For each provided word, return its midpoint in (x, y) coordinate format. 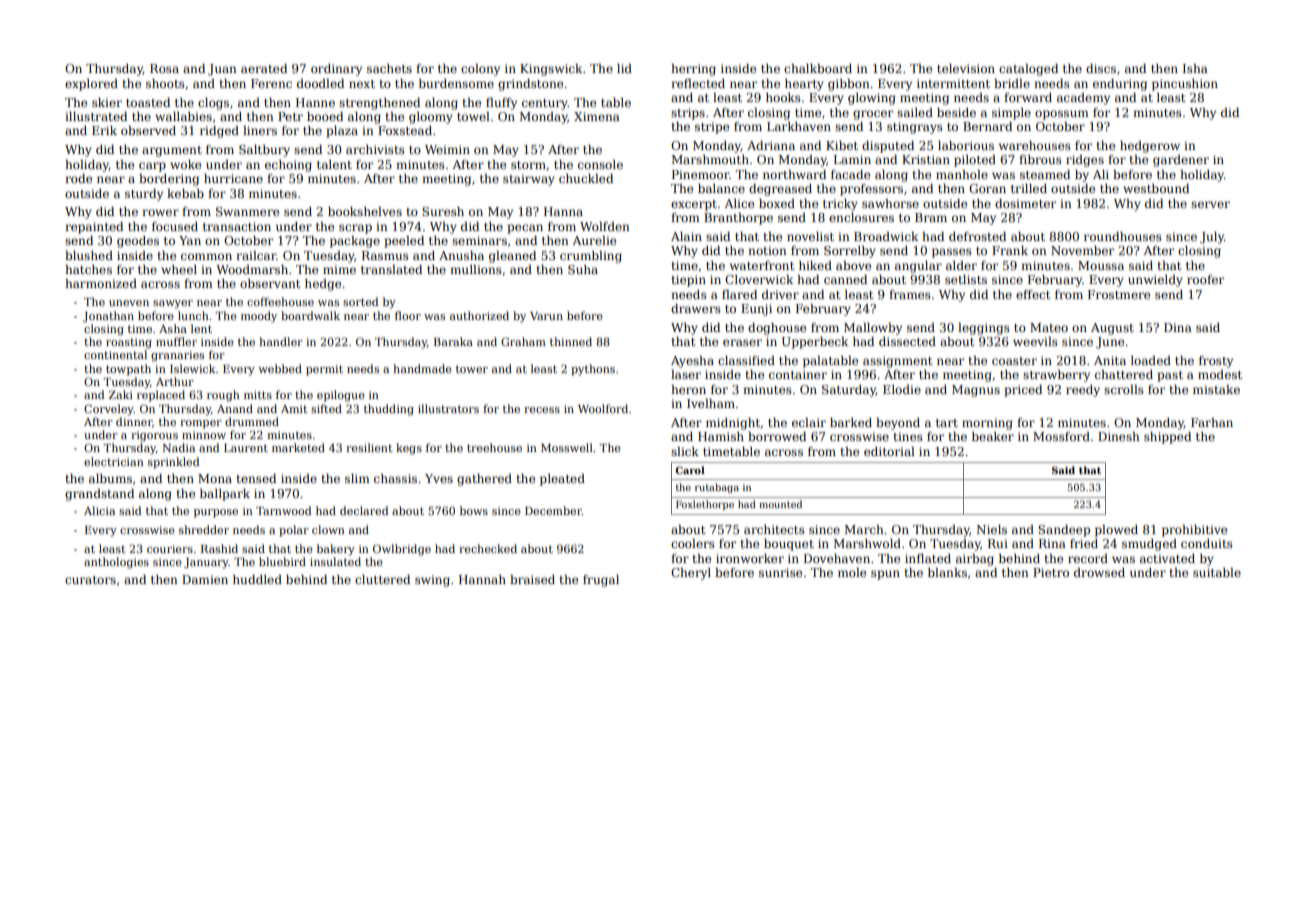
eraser (742, 342)
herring (693, 70)
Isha (1195, 68)
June (1110, 343)
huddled (257, 579)
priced (1023, 391)
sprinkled (174, 463)
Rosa (164, 68)
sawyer (173, 304)
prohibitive (1194, 531)
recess (542, 410)
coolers (693, 543)
